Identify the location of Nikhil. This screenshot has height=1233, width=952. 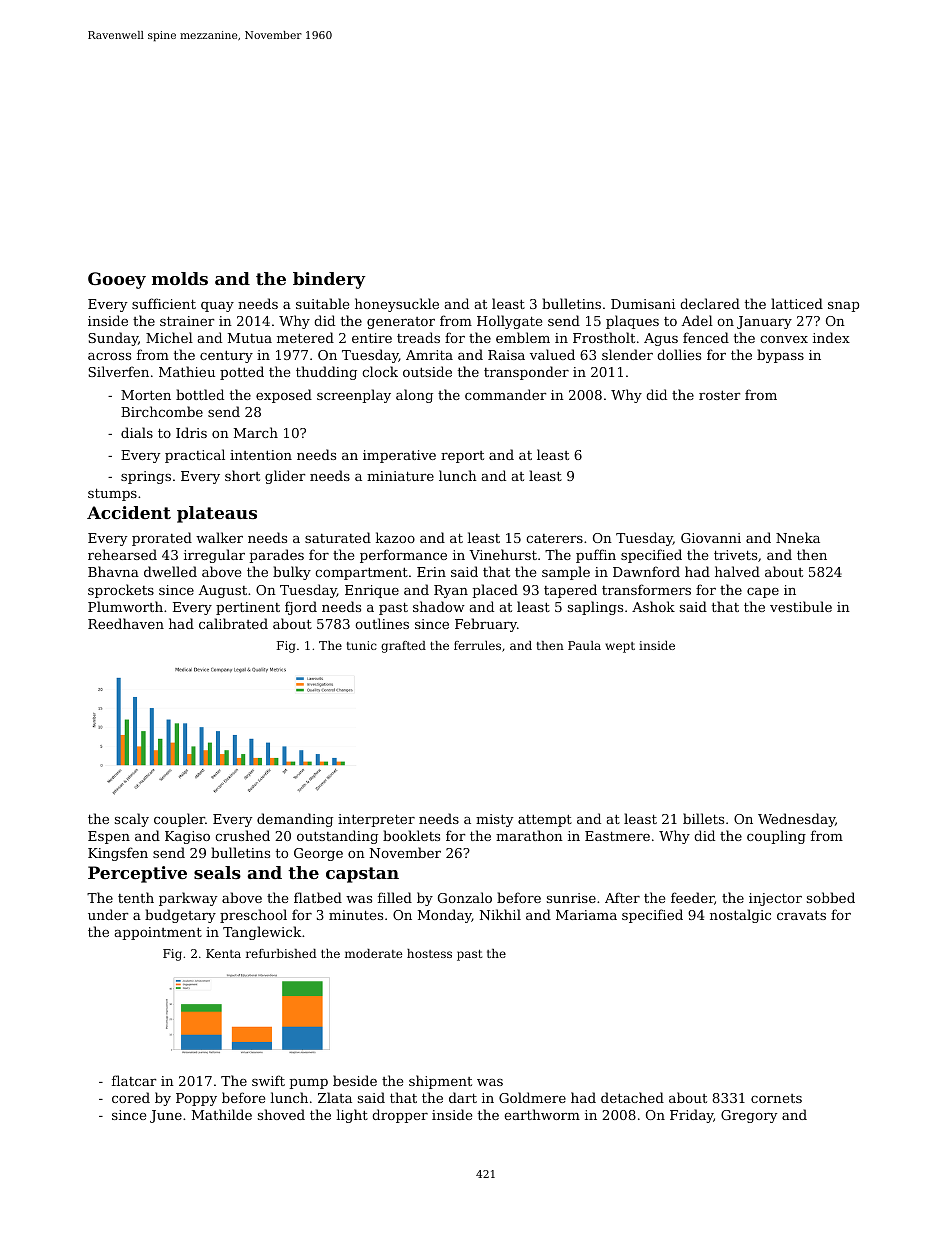
(500, 914).
